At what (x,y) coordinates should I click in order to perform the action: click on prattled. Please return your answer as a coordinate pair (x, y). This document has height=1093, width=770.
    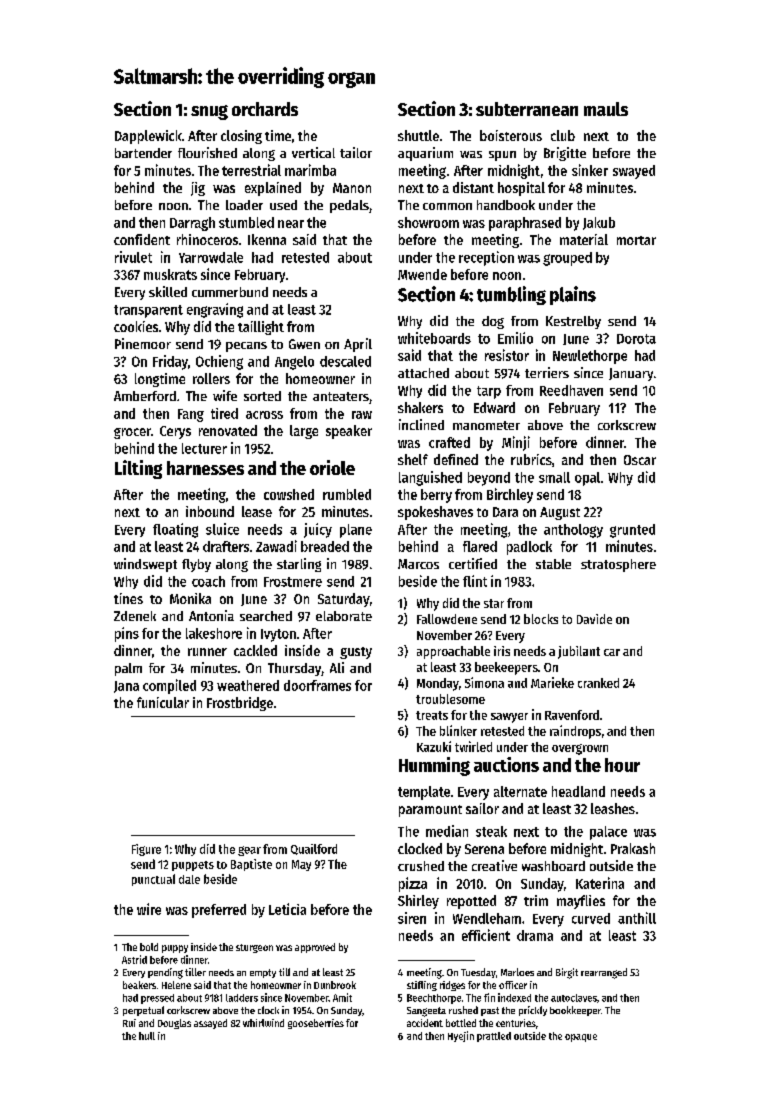
    Looking at the image, I should click on (494, 1037).
